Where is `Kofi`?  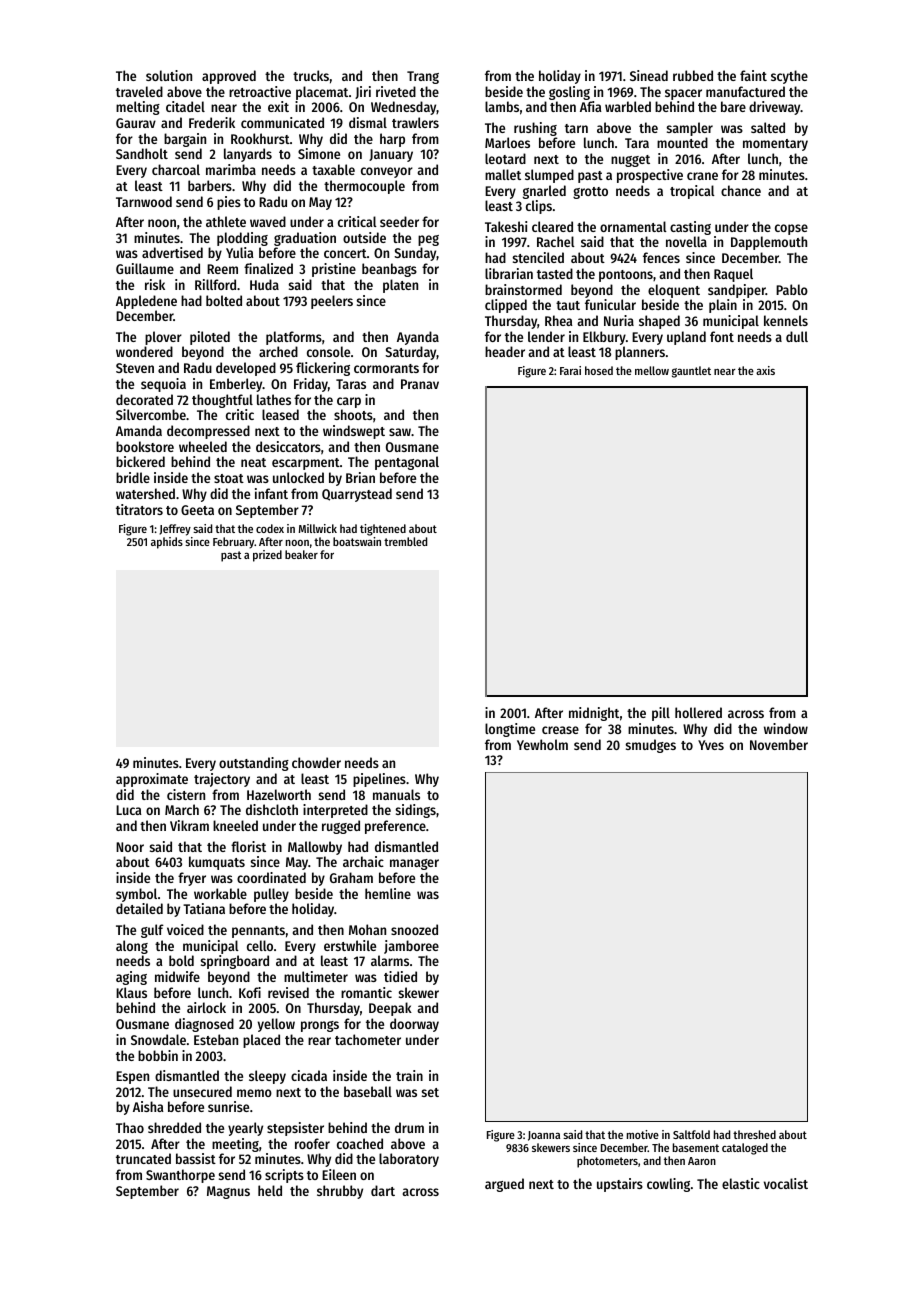 Kofi is located at coordinates (250, 992).
